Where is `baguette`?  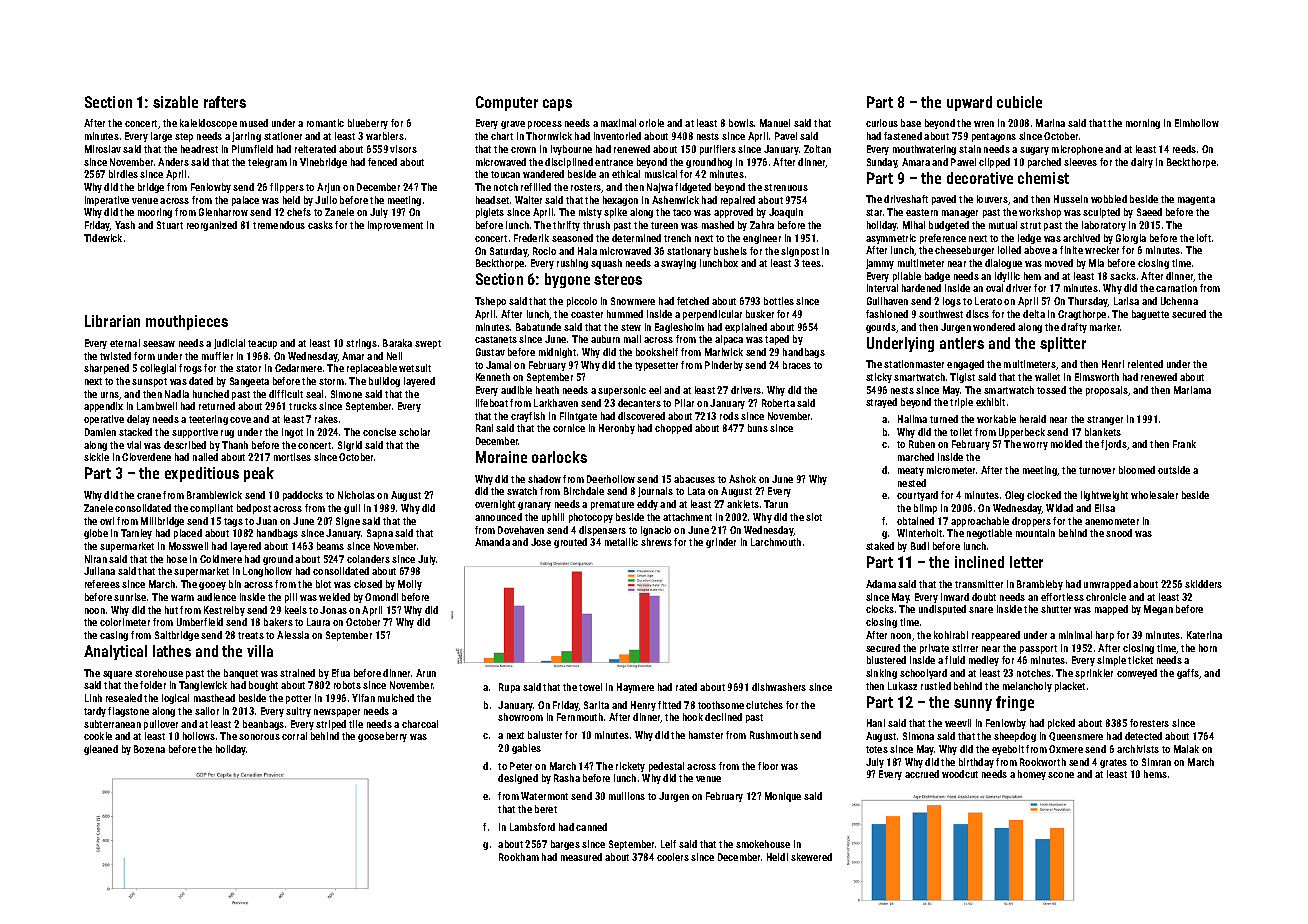 baguette is located at coordinates (1150, 315).
